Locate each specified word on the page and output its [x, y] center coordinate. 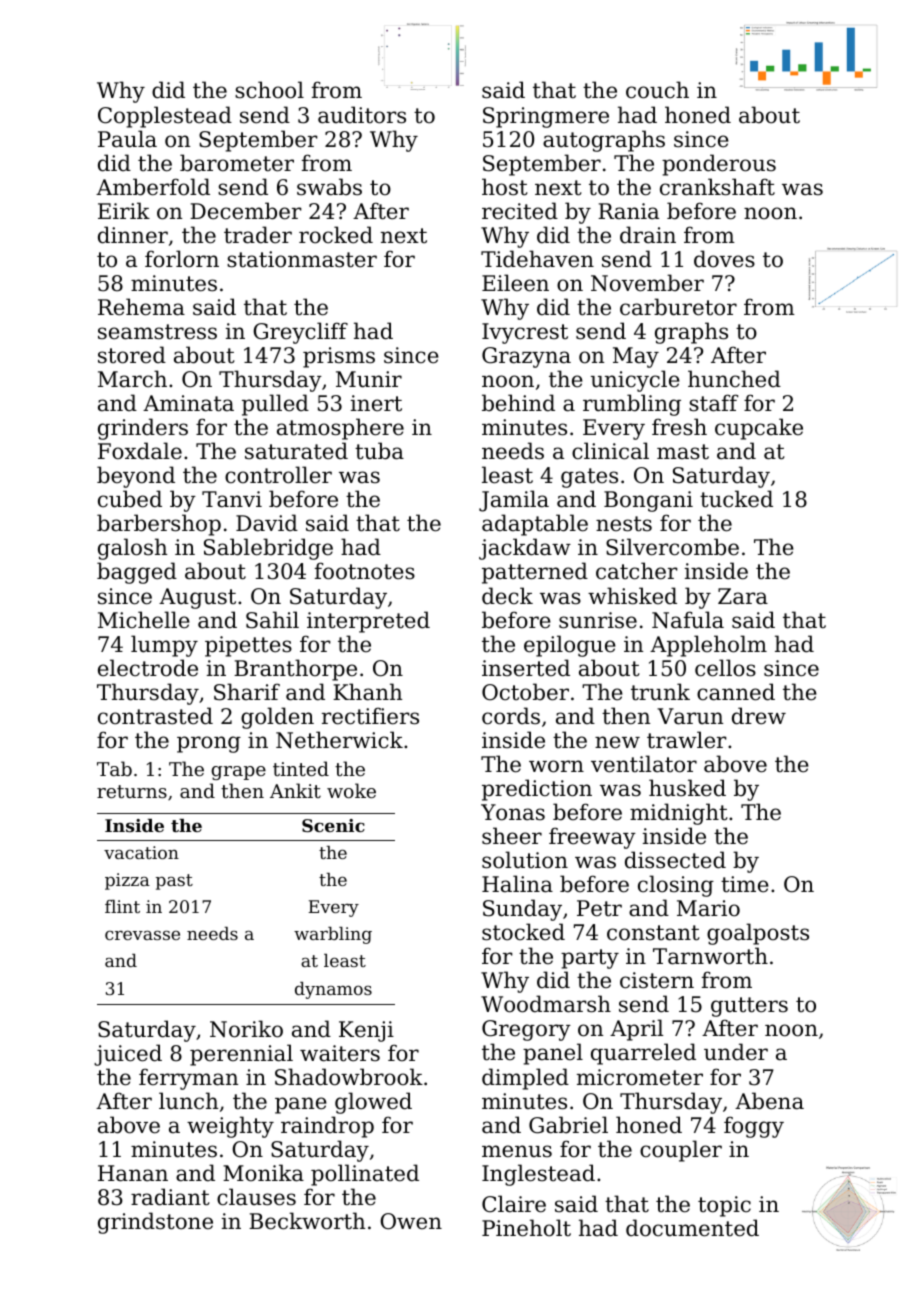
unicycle [635, 381]
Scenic [333, 825]
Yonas [513, 812]
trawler [687, 740]
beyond [136, 477]
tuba [379, 451]
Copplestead [165, 117]
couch [657, 90]
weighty [230, 1127]
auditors [362, 115]
